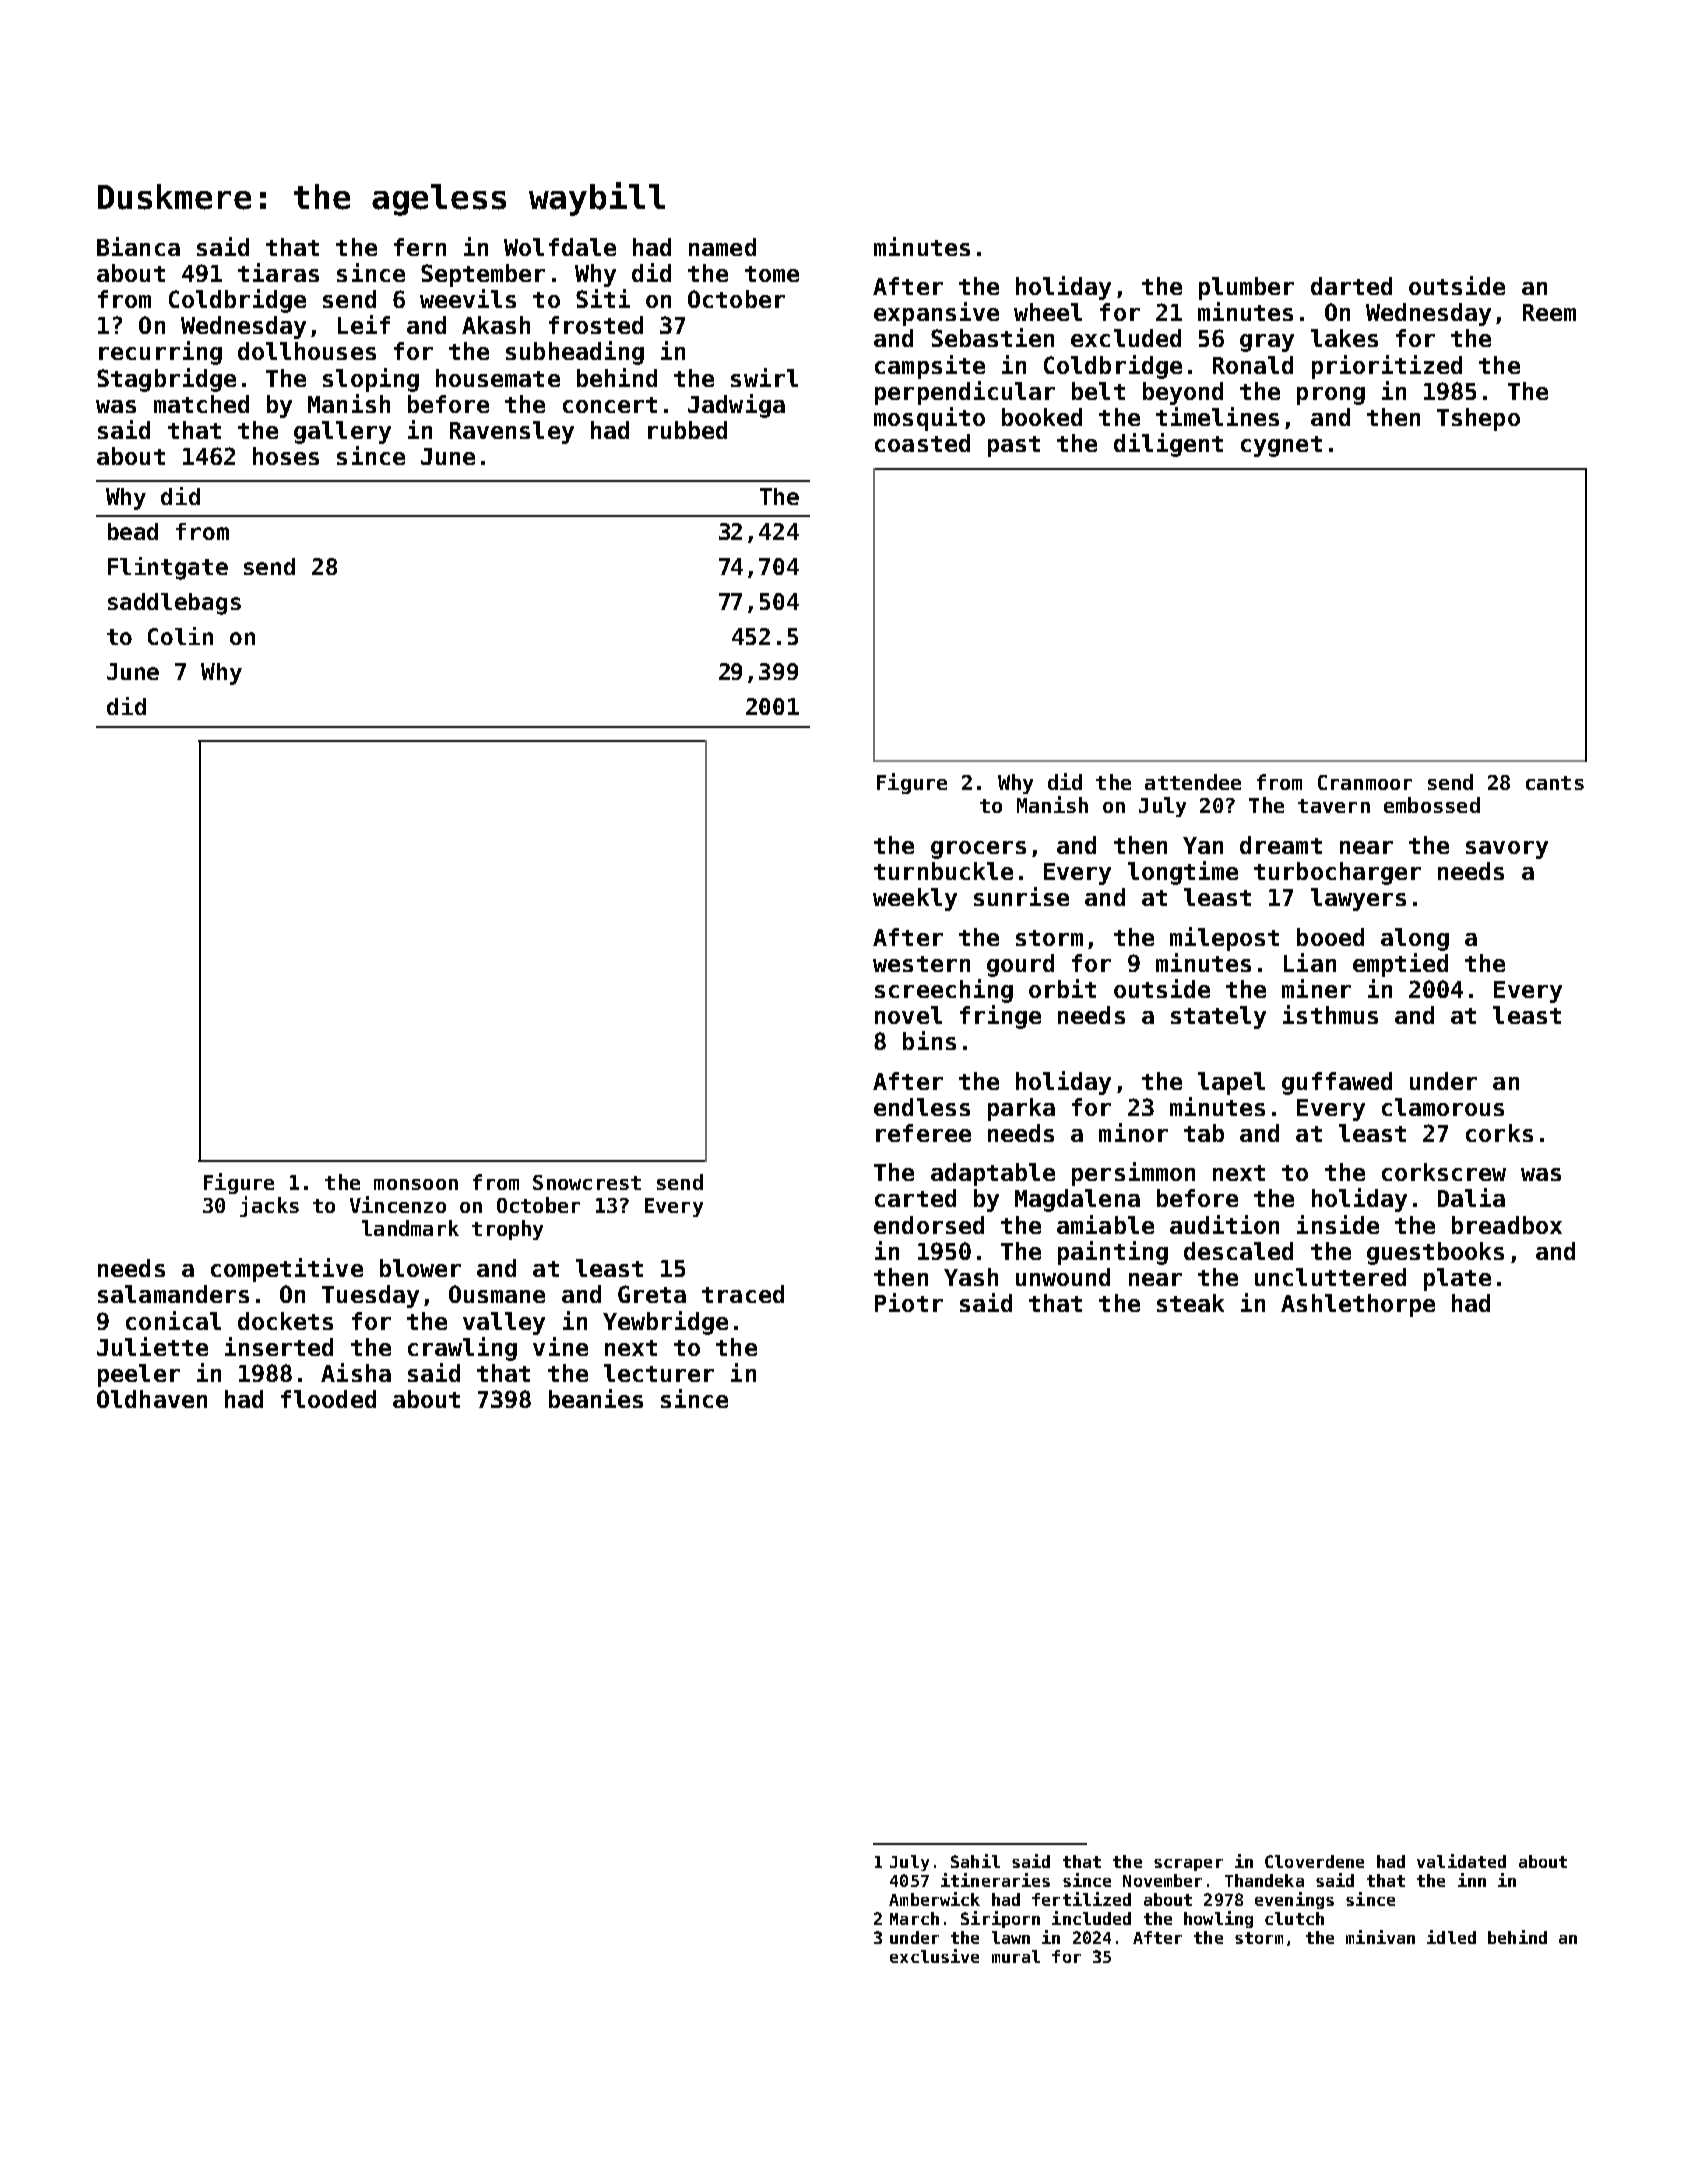  Describe the element at coordinates (507, 1230) in the page. I see `trophy` at that location.
